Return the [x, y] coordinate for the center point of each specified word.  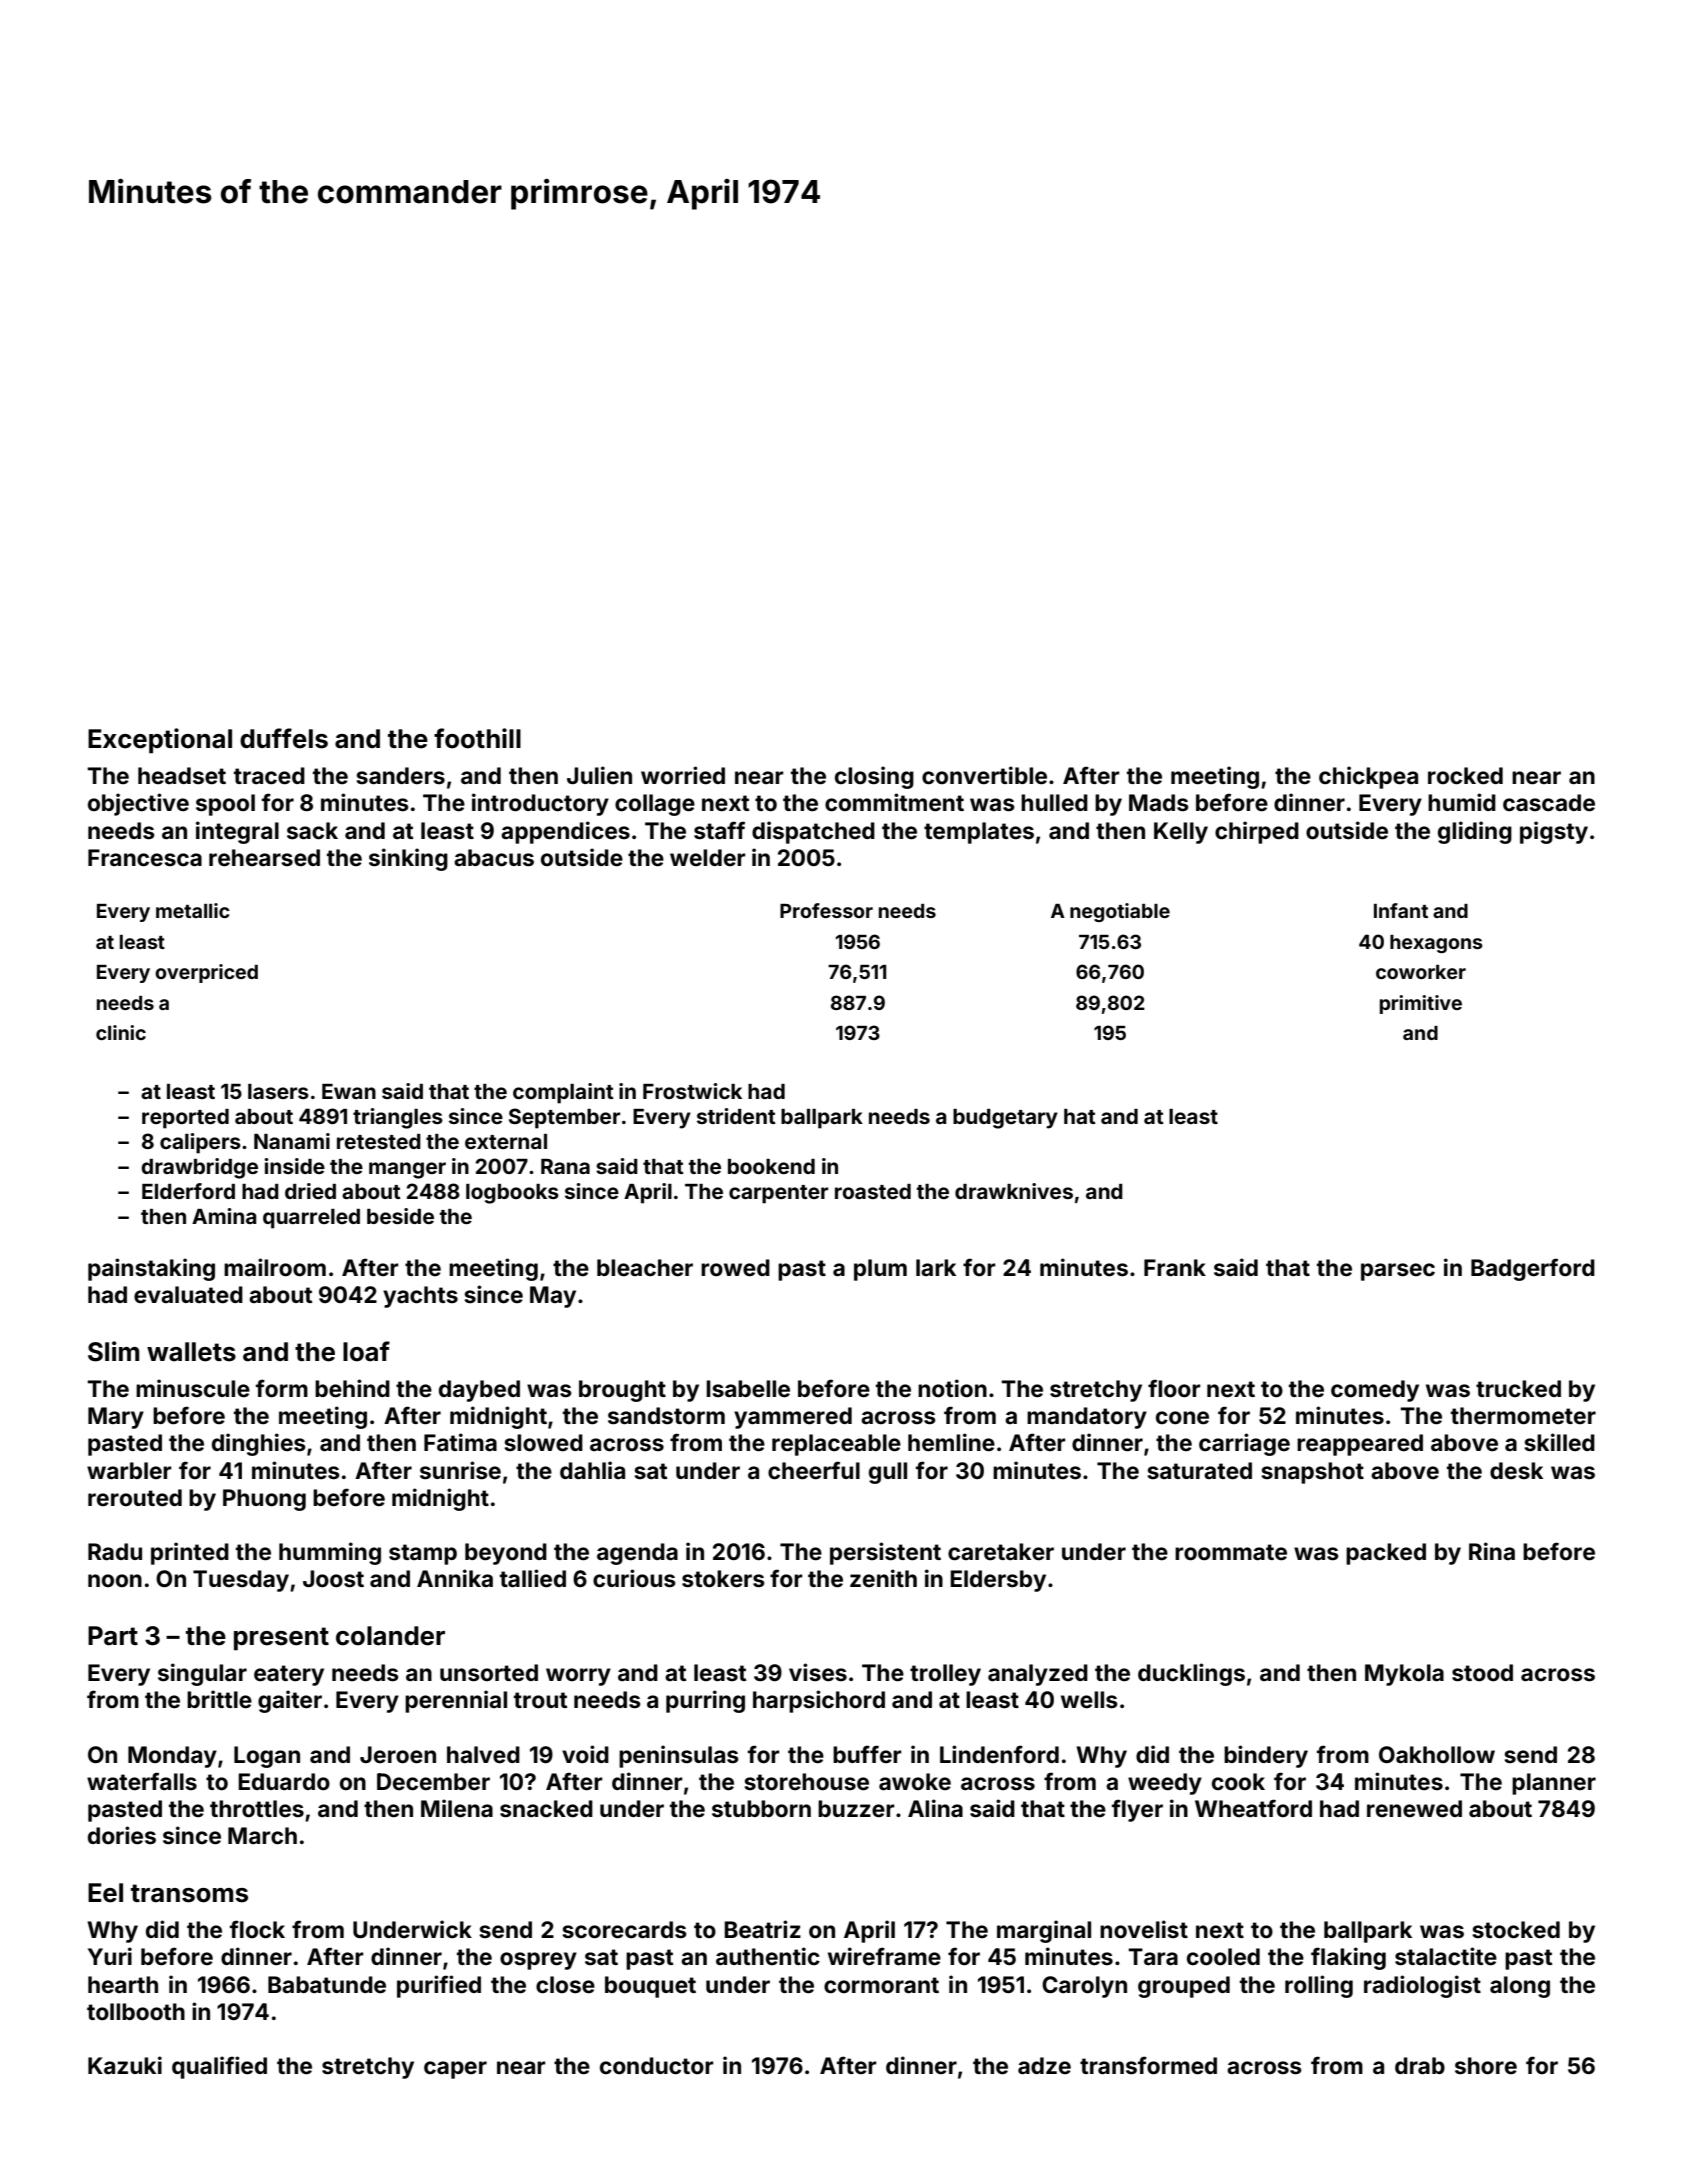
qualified [219, 2067]
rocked [1465, 776]
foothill [477, 738]
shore [1486, 2066]
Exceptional [160, 741]
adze [1044, 2066]
